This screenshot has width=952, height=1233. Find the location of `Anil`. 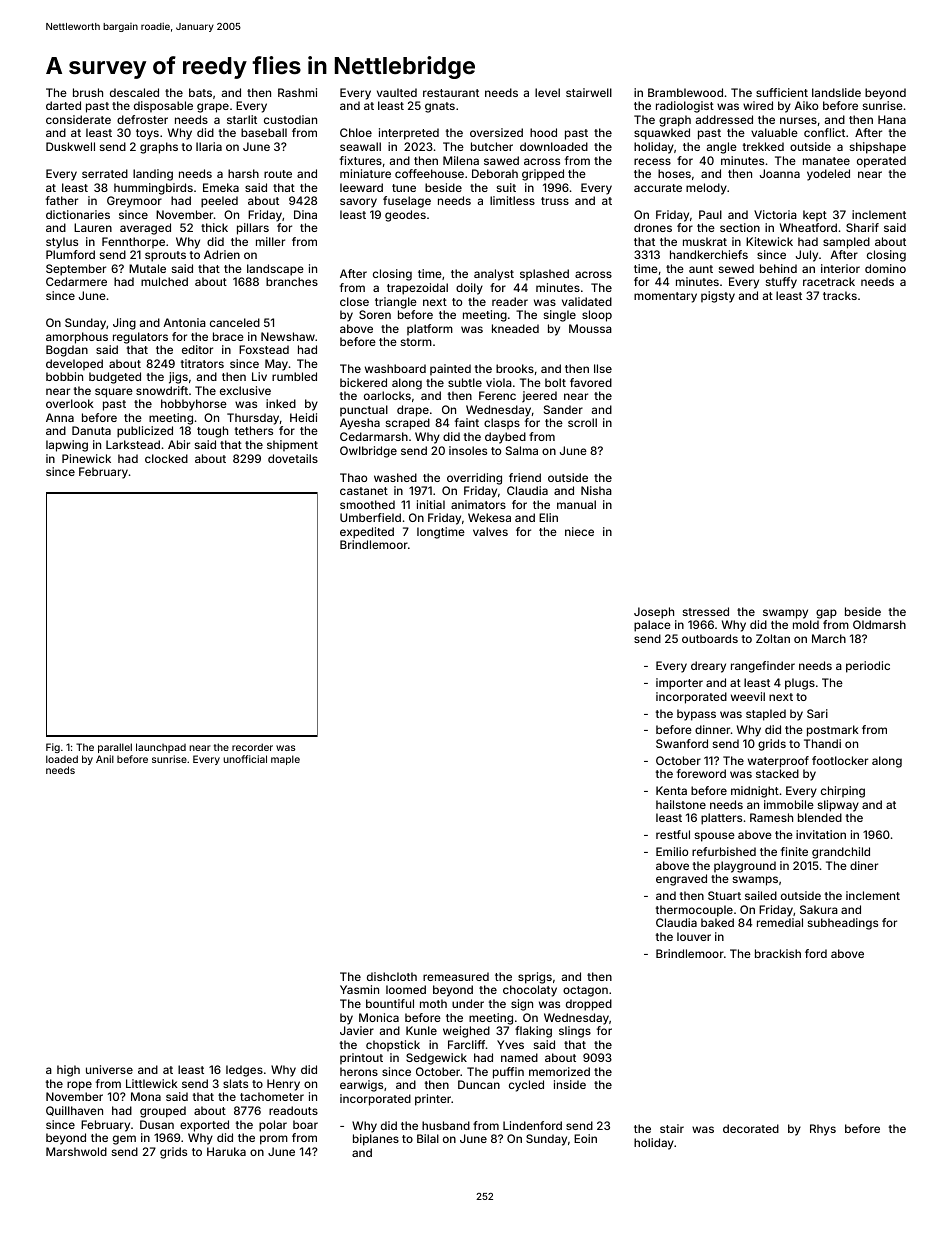

Anil is located at coordinates (105, 759).
